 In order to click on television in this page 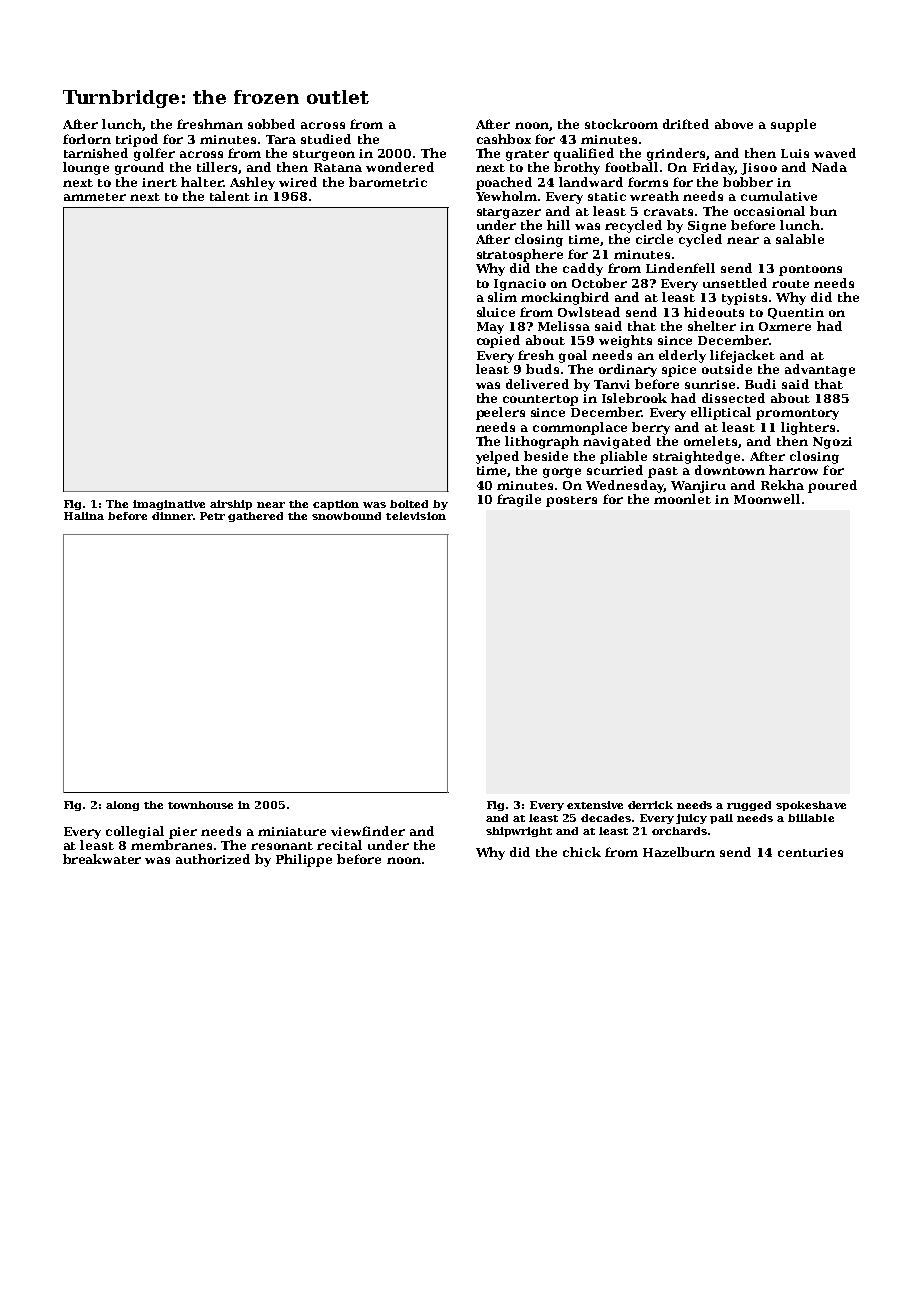, I will do `click(416, 516)`.
